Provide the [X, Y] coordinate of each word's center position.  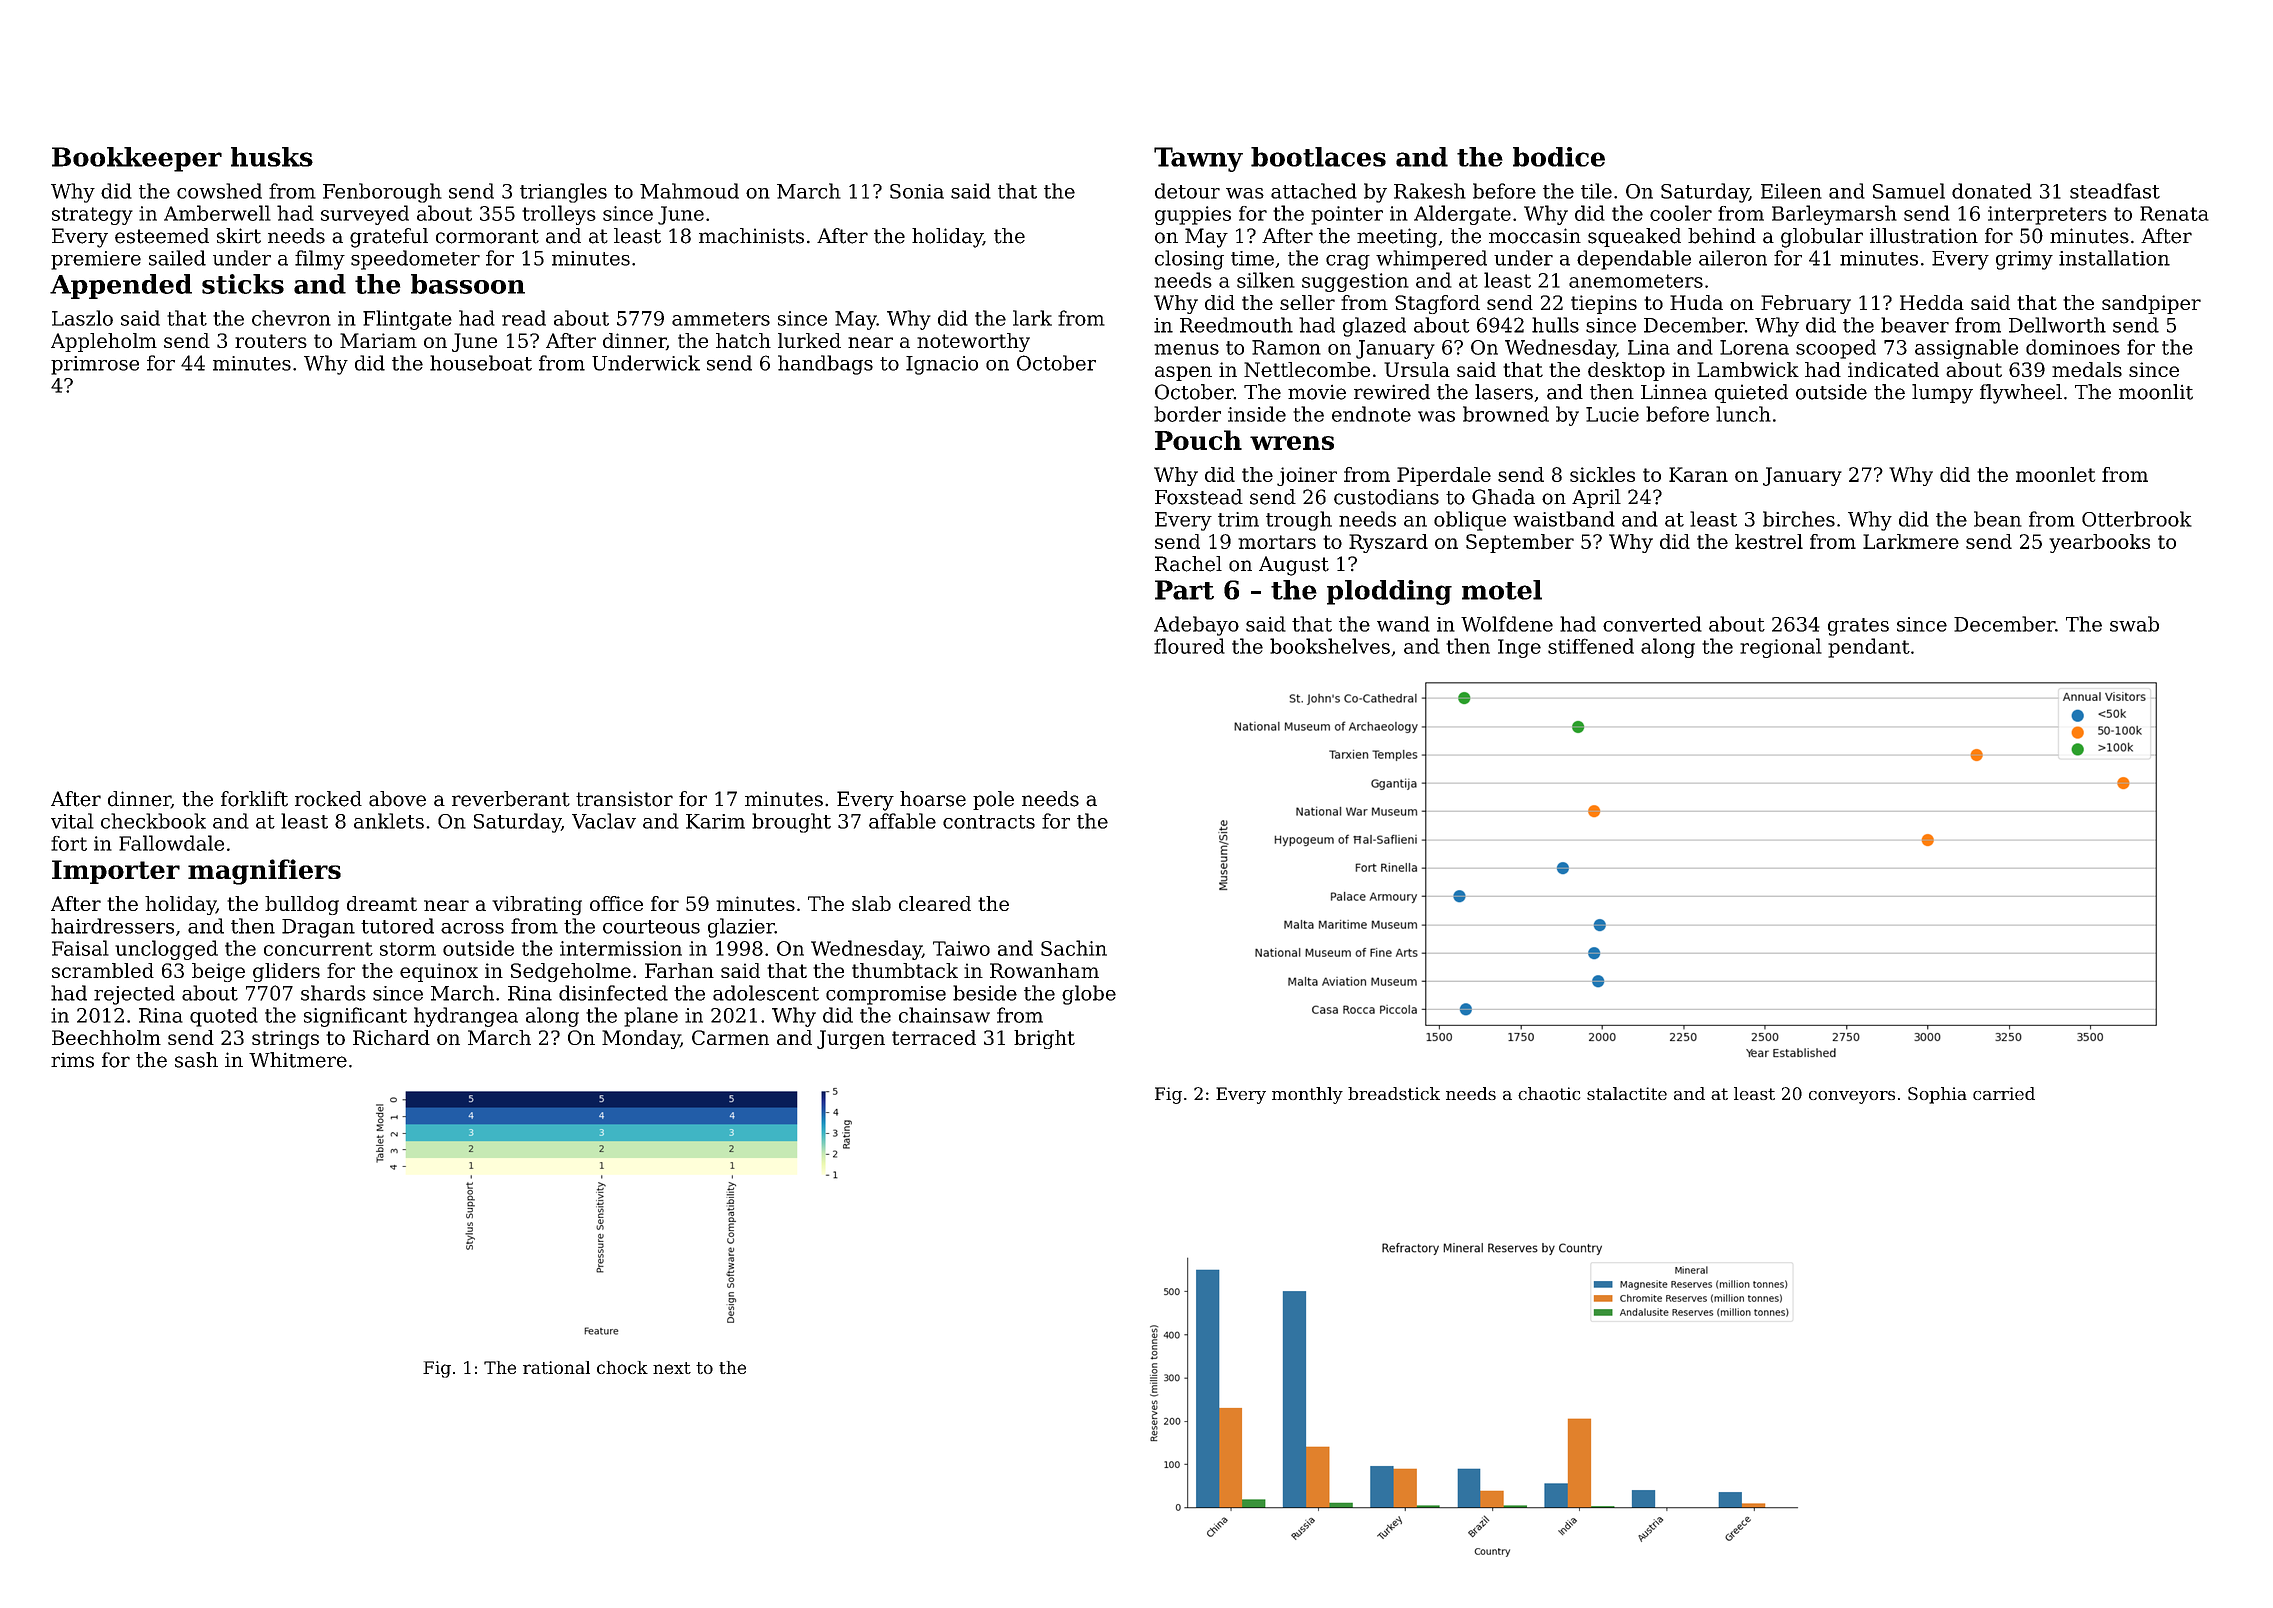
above [397, 799]
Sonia [917, 191]
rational [556, 1367]
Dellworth [2057, 325]
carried [2004, 1093]
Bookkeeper [137, 159]
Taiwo [961, 948]
